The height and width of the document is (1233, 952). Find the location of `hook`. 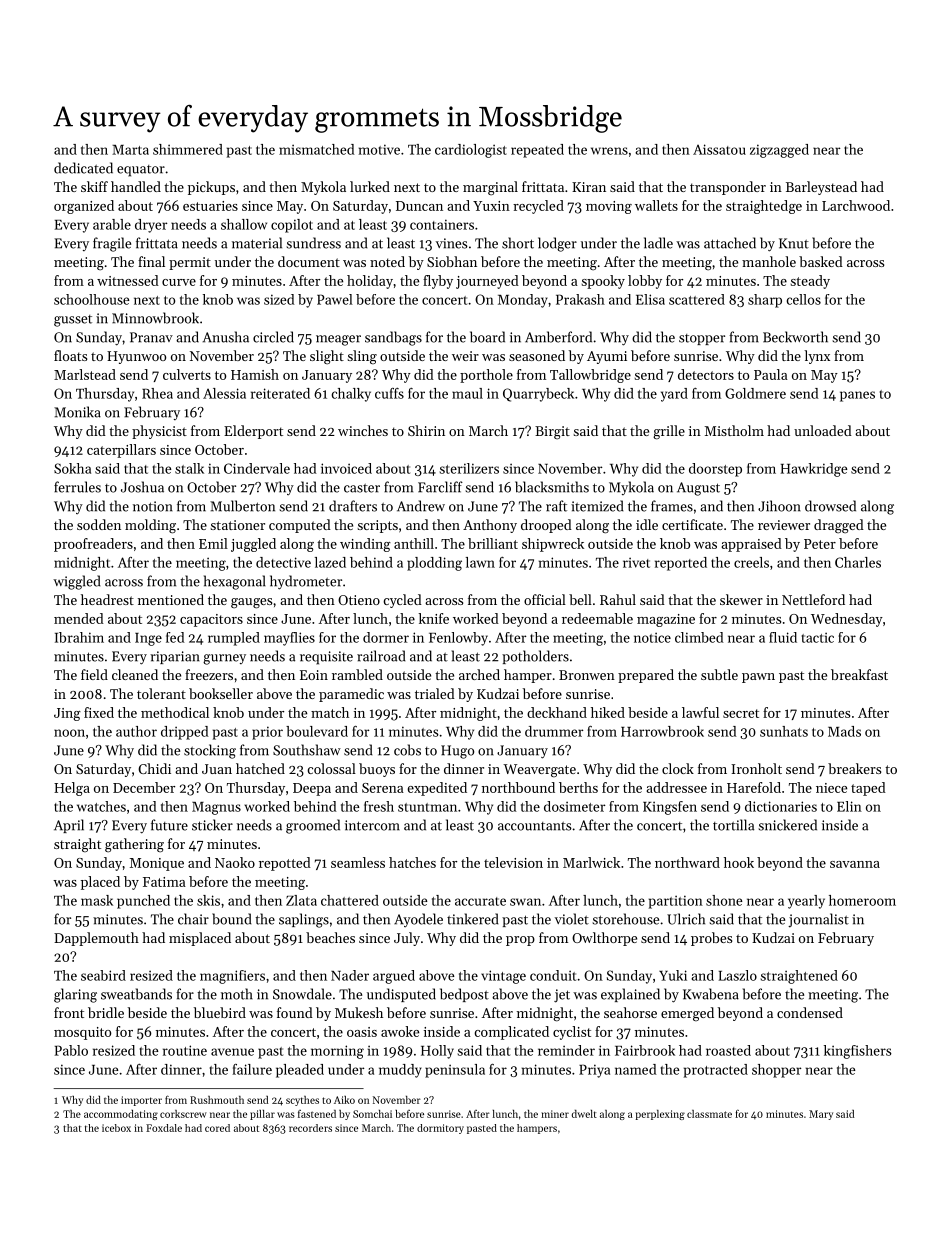

hook is located at coordinates (739, 862).
